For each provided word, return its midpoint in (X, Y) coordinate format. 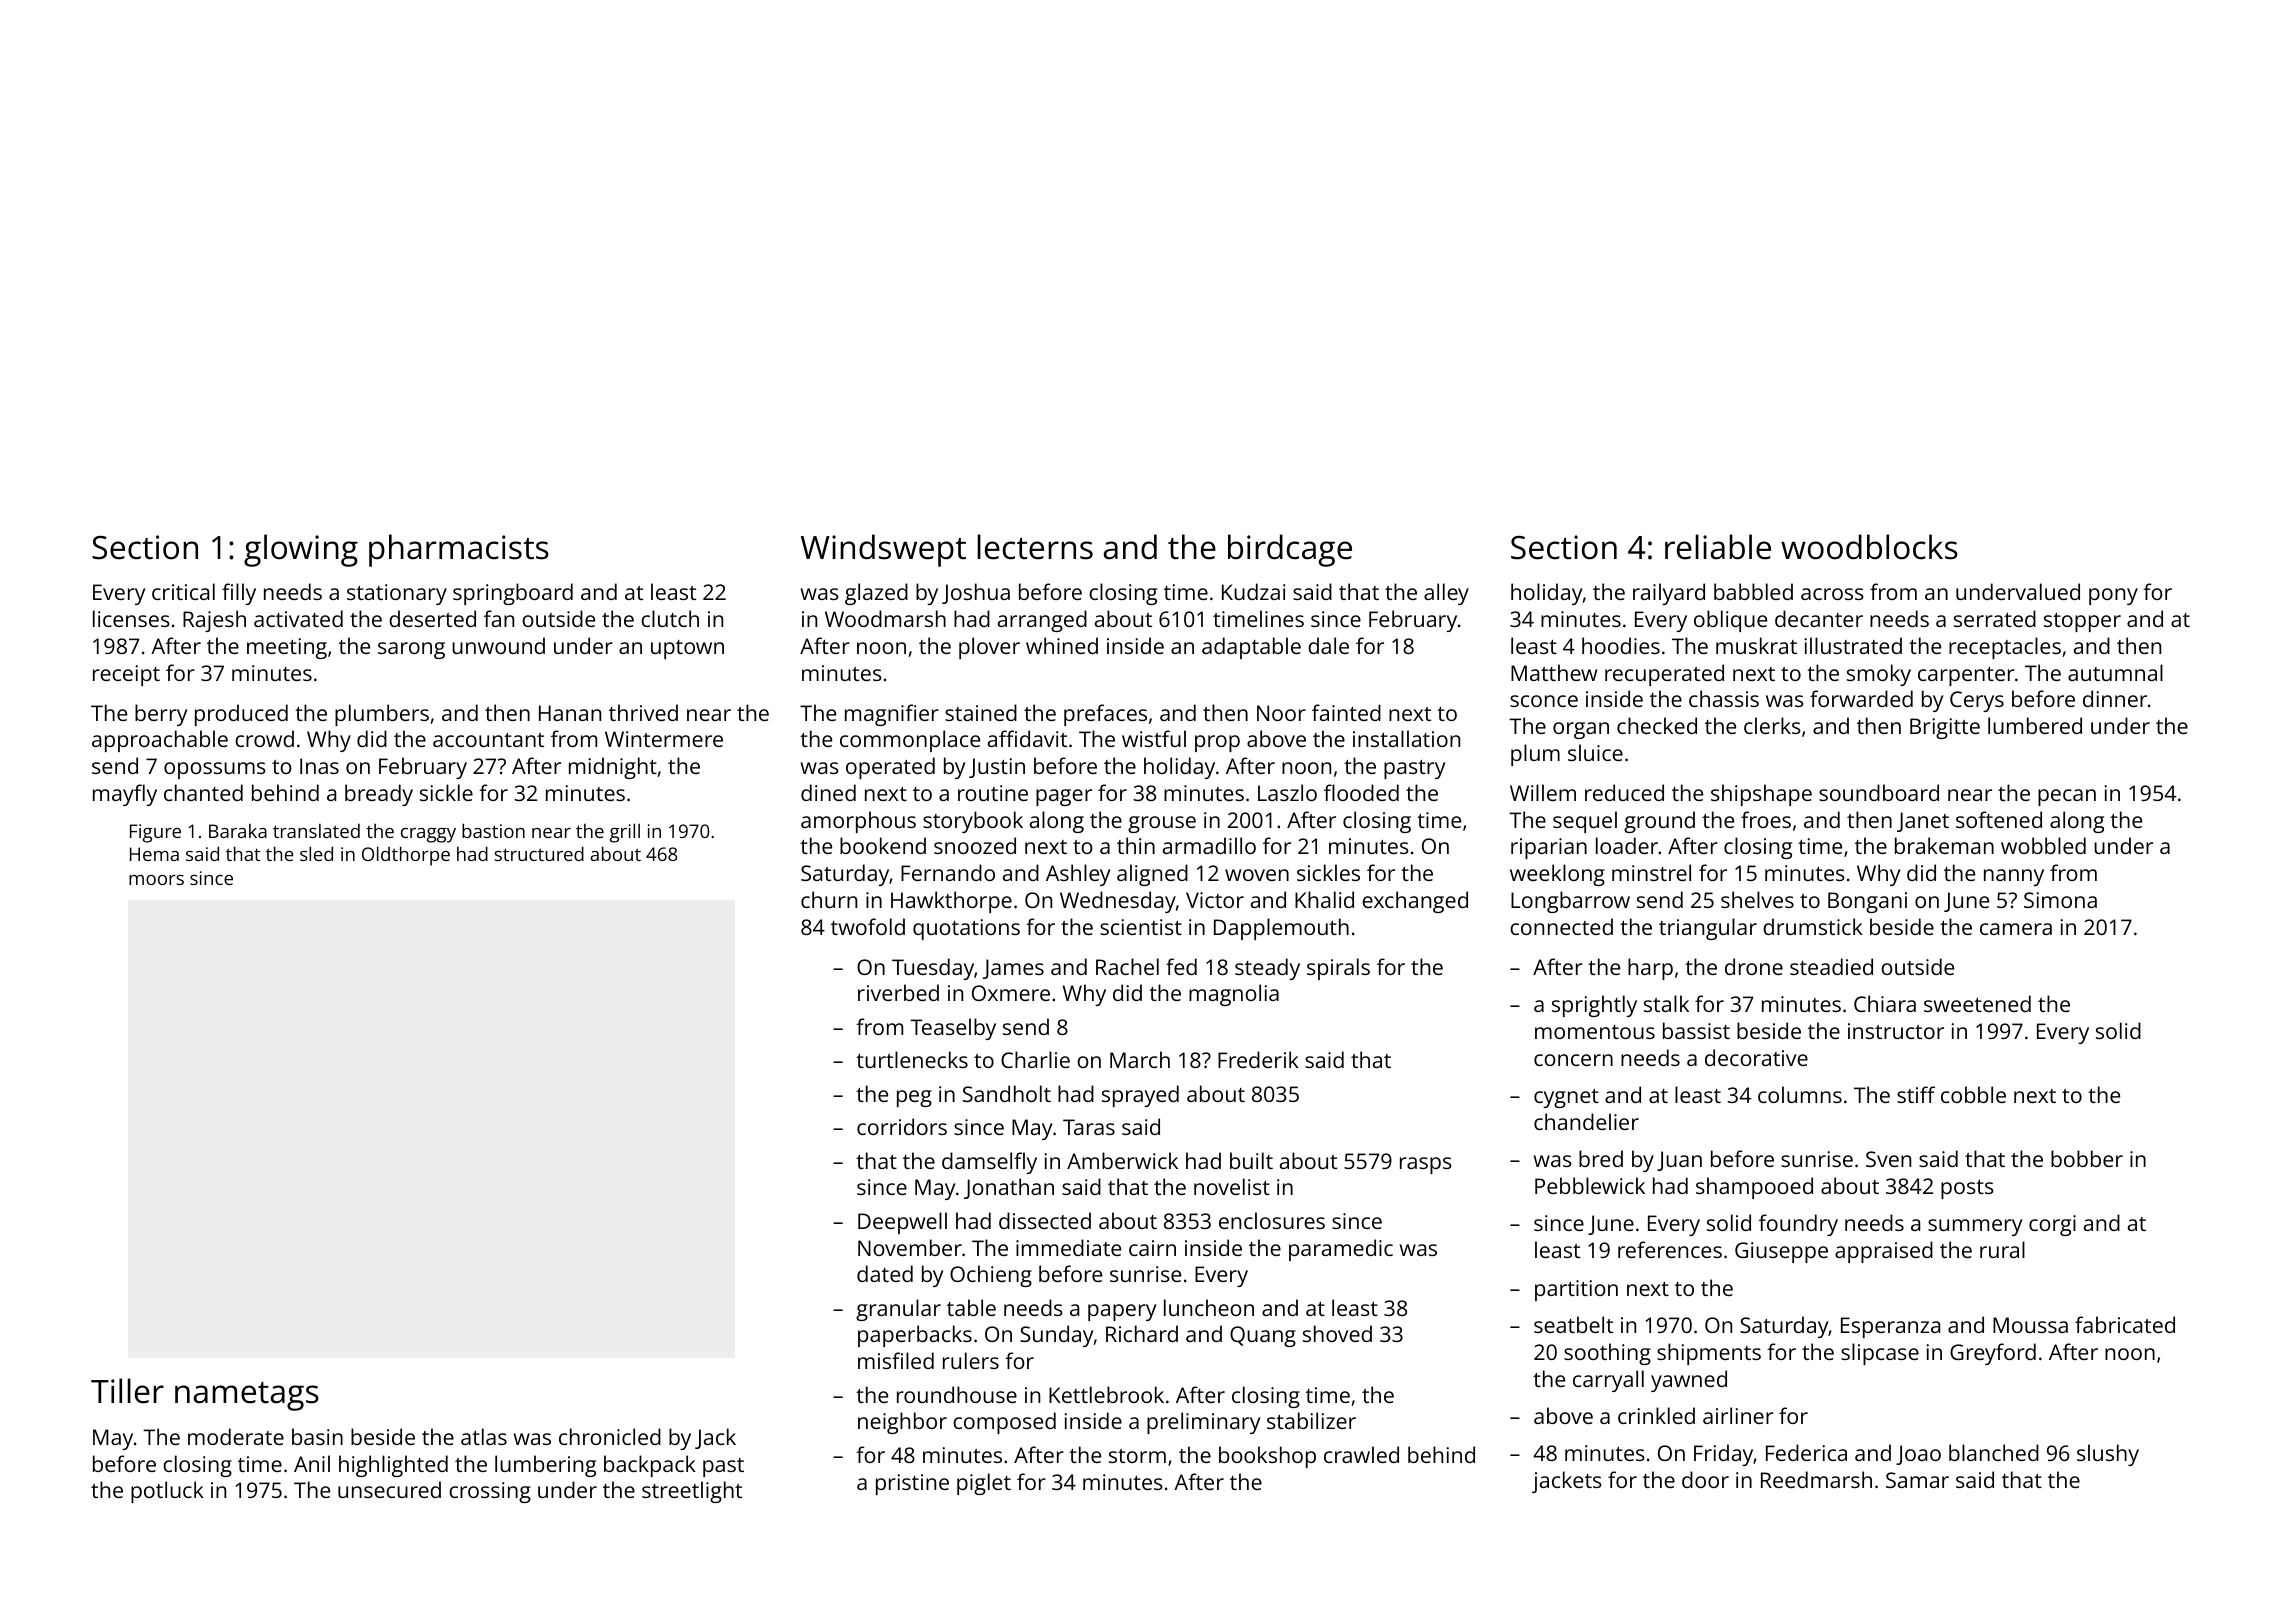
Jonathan (1009, 1188)
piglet (984, 1484)
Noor (1281, 713)
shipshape (1761, 795)
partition (1576, 1290)
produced (241, 715)
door (1705, 1479)
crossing (490, 1492)
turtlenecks (912, 1059)
